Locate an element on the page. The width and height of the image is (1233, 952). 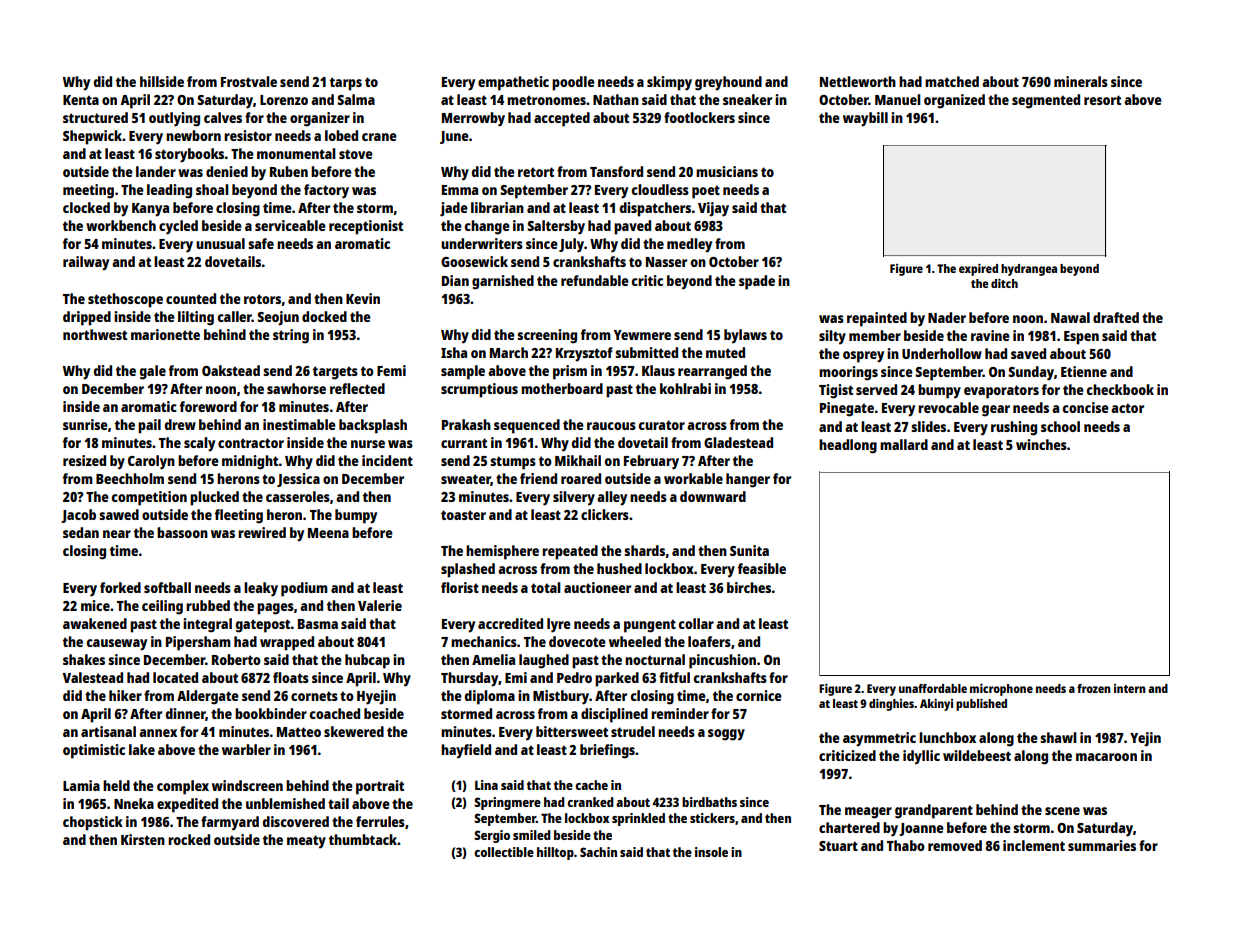
hillside is located at coordinates (162, 81).
